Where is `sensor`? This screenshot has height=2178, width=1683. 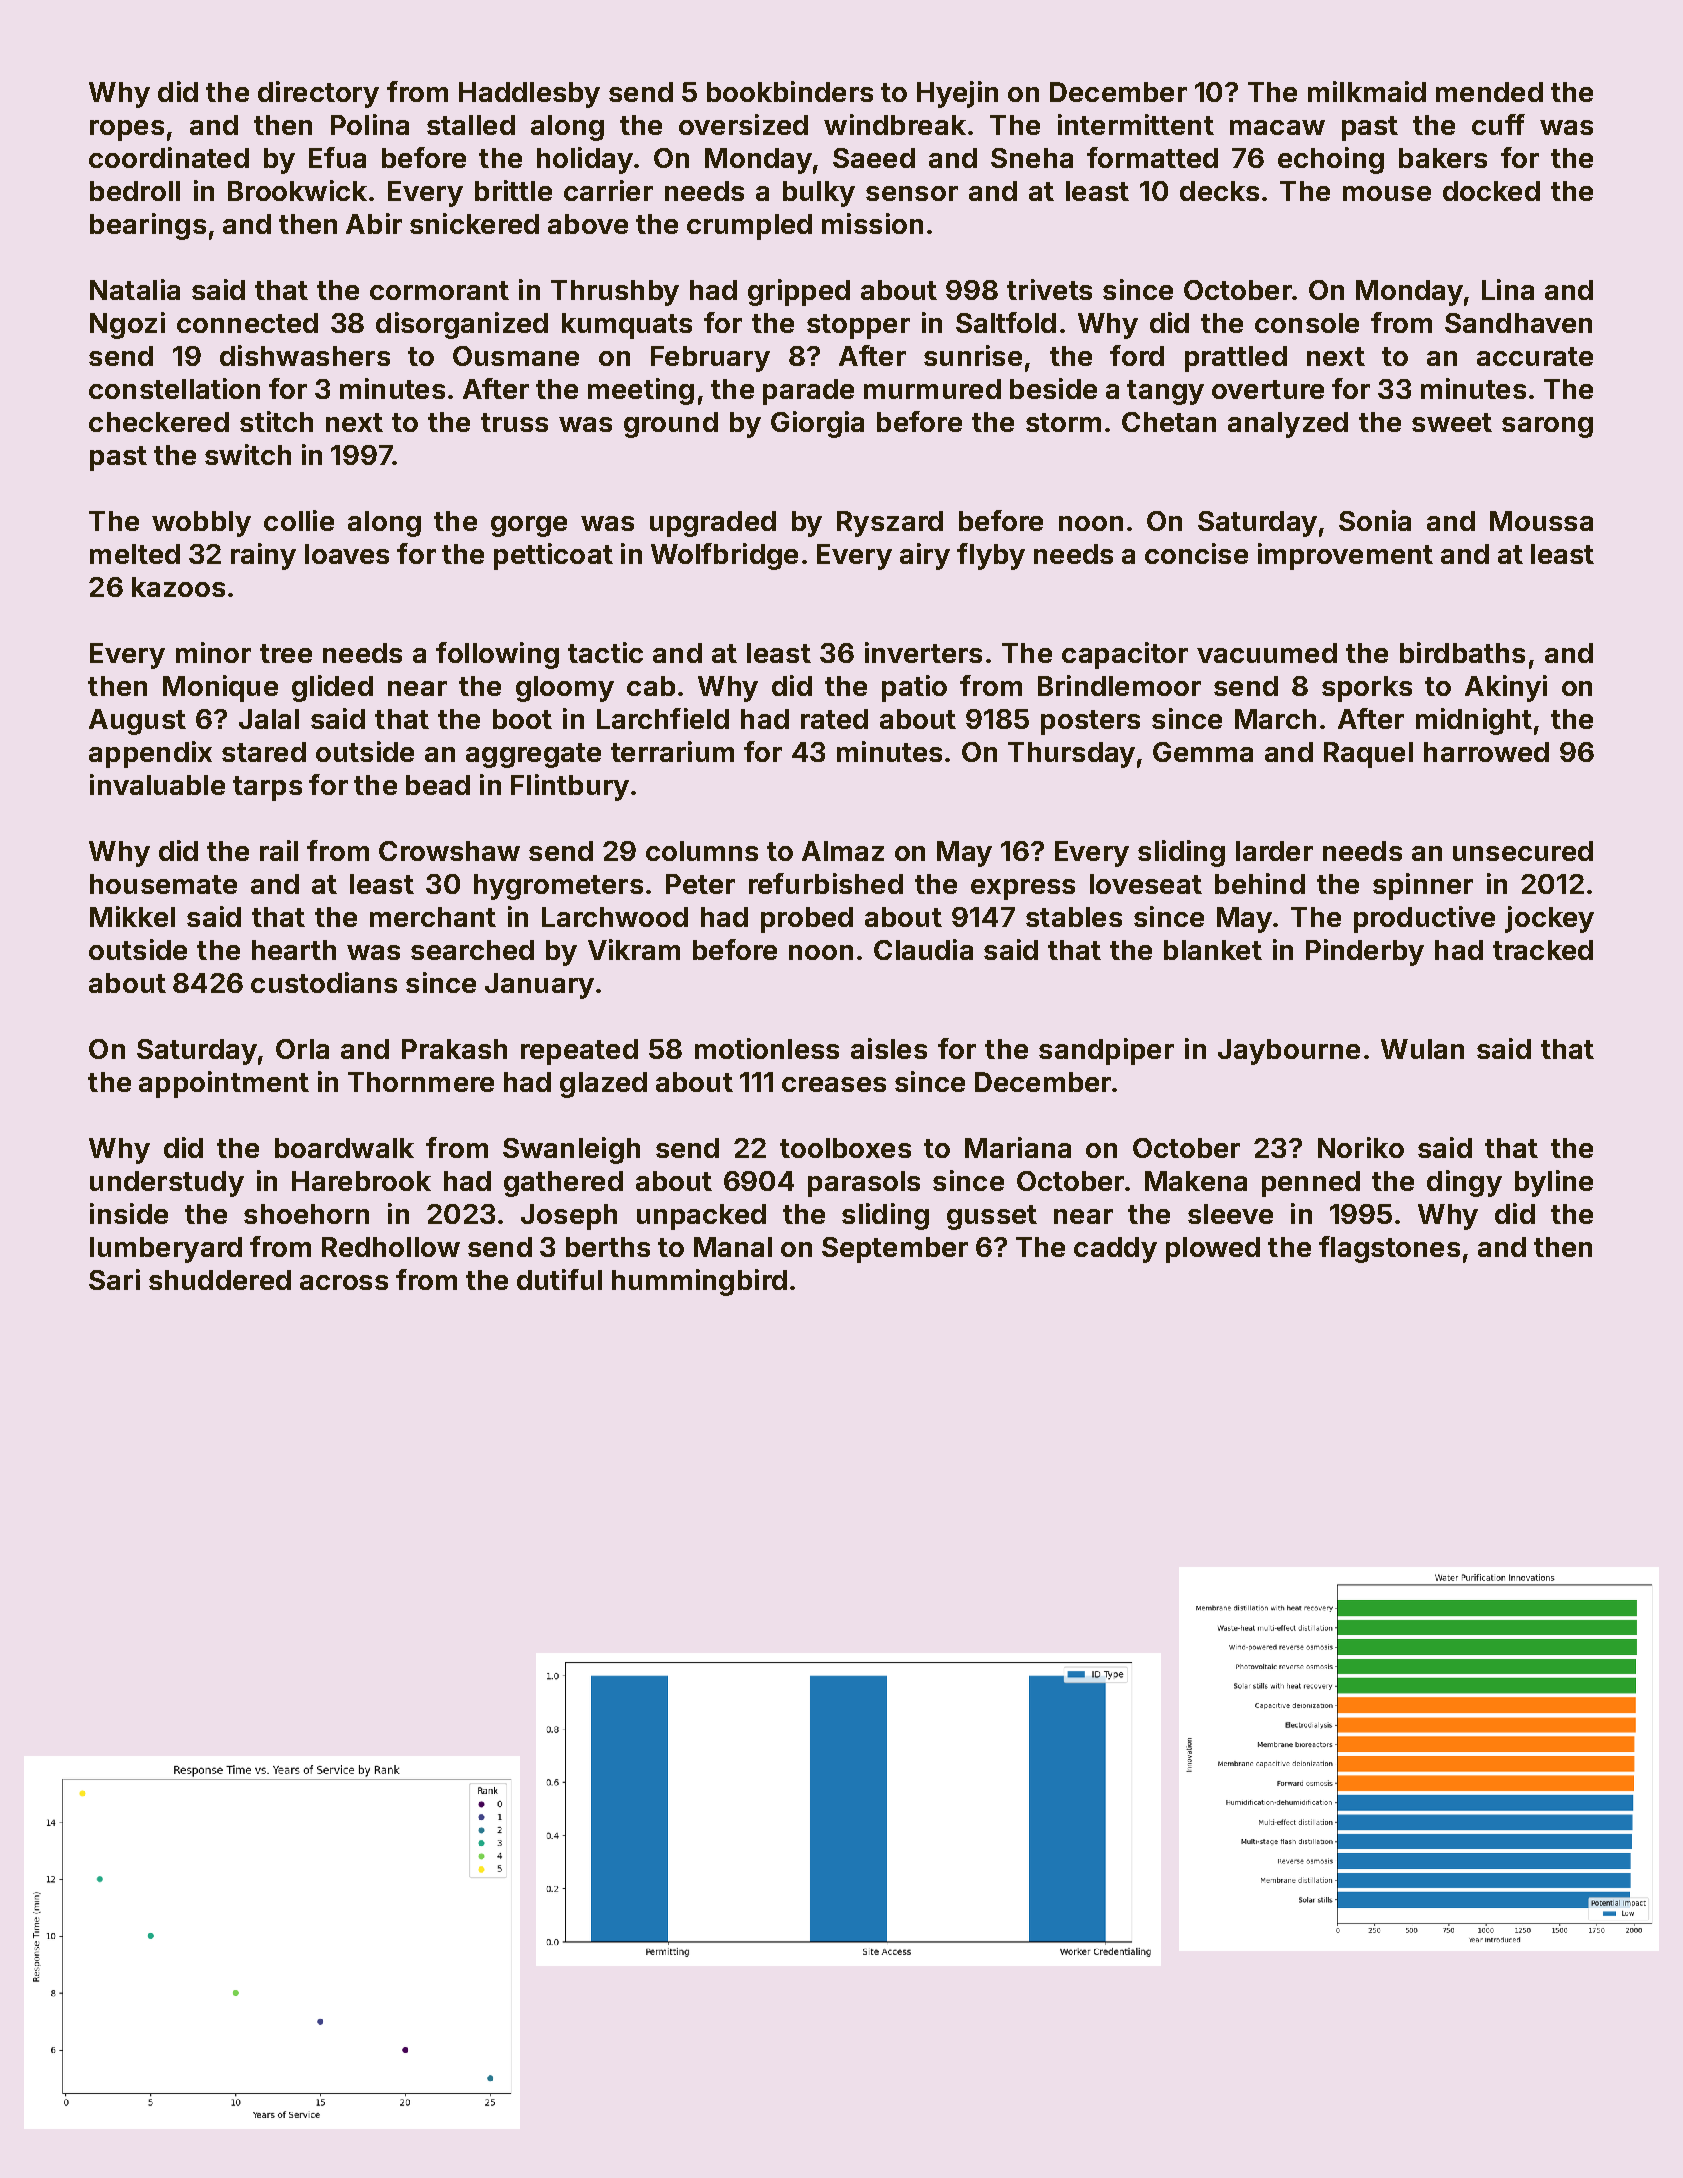 sensor is located at coordinates (912, 193).
